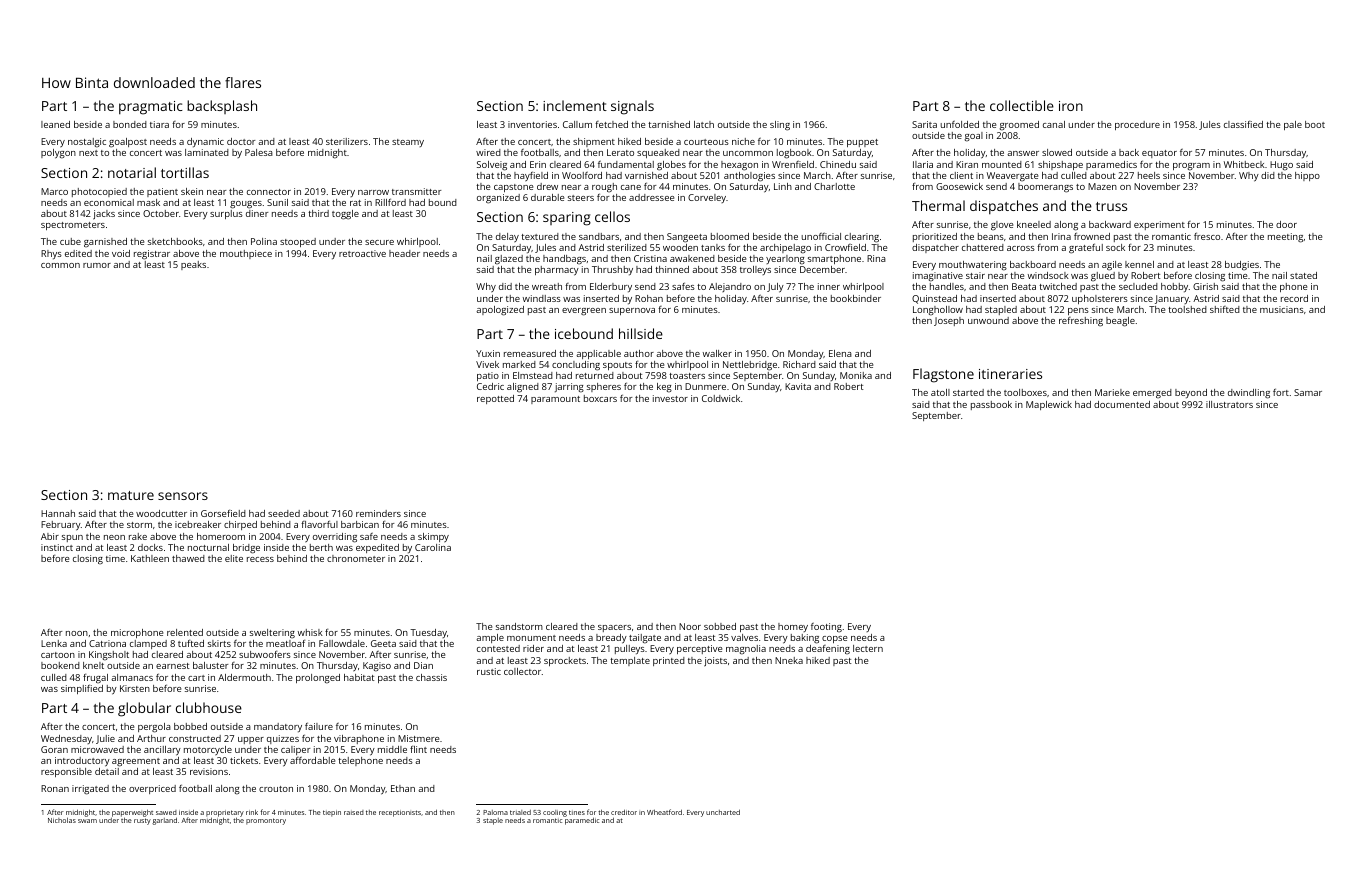  Describe the element at coordinates (1071, 106) in the screenshot. I see `iron` at that location.
